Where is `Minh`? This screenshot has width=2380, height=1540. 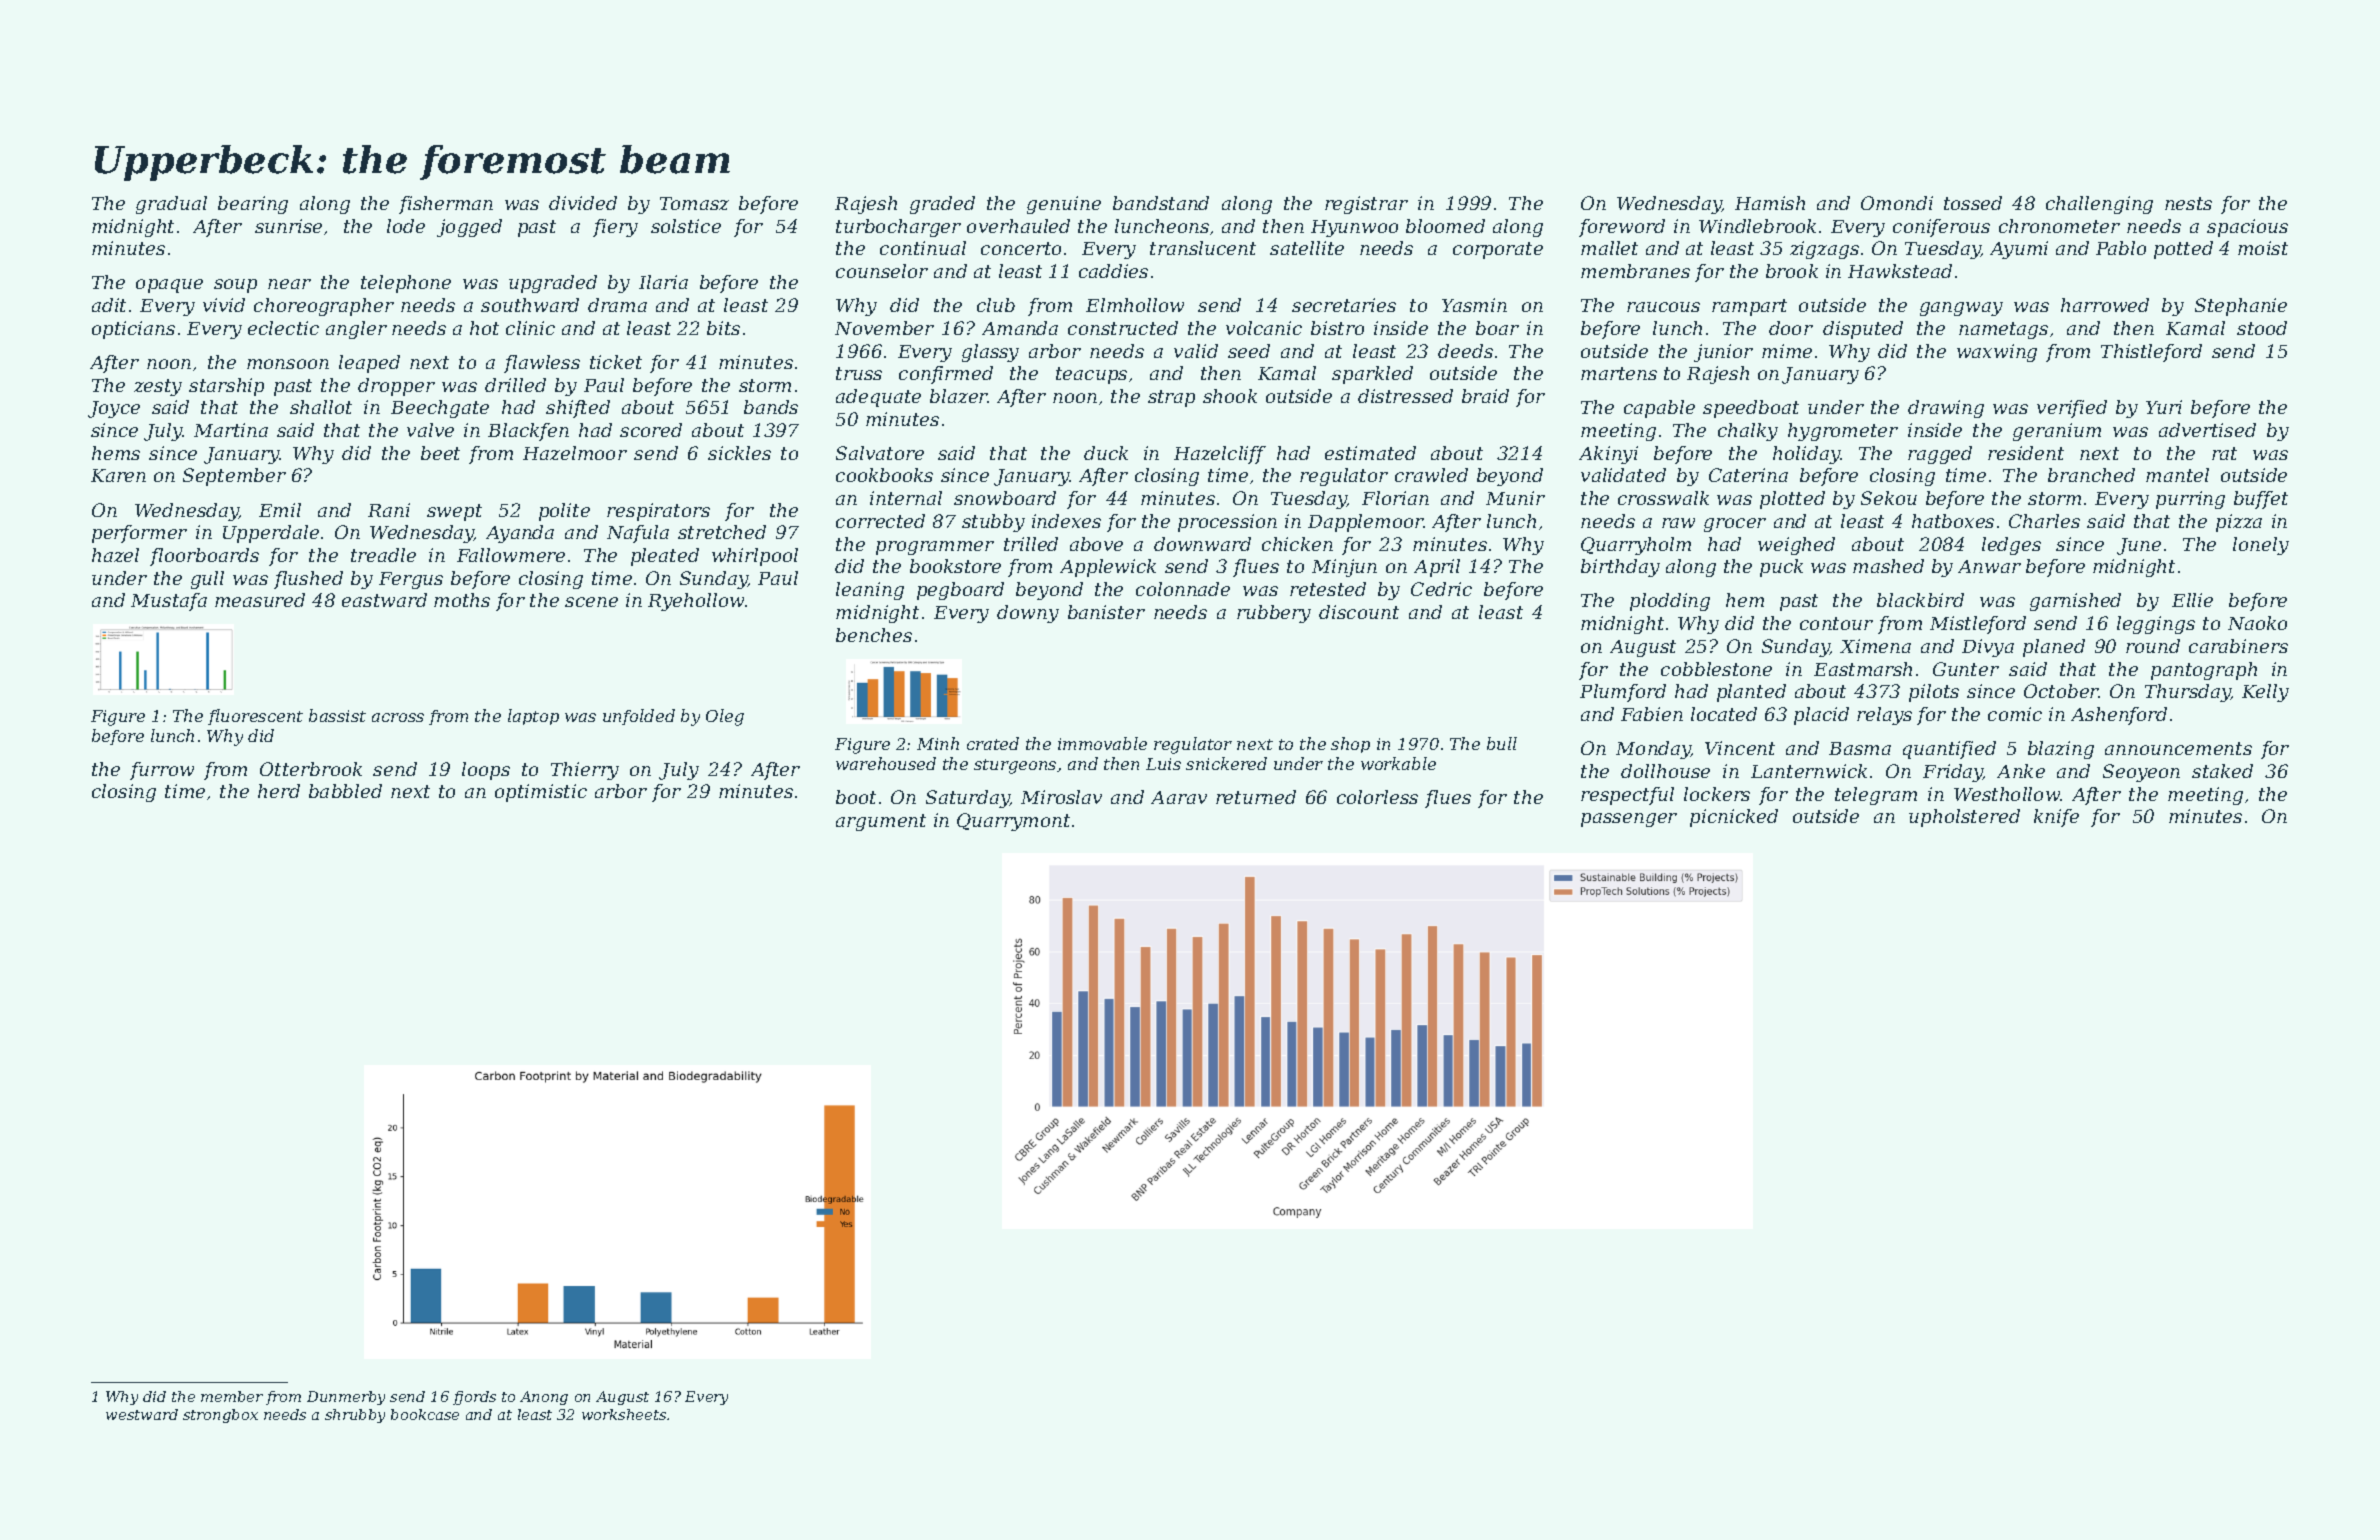
Minh is located at coordinates (938, 743).
